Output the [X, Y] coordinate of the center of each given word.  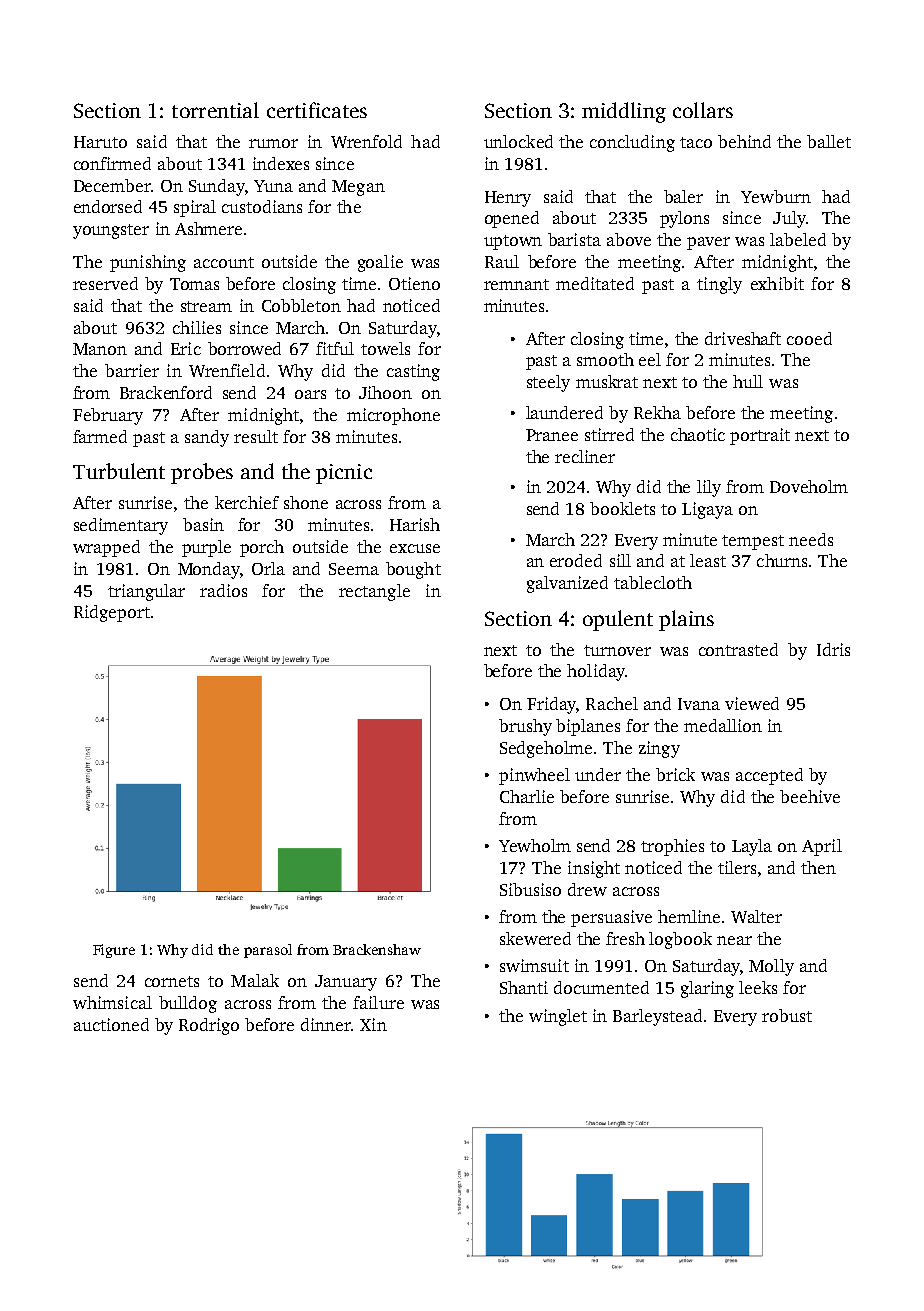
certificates [317, 110]
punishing [148, 263]
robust [787, 1015]
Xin [373, 1024]
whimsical [112, 1002]
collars [703, 110]
